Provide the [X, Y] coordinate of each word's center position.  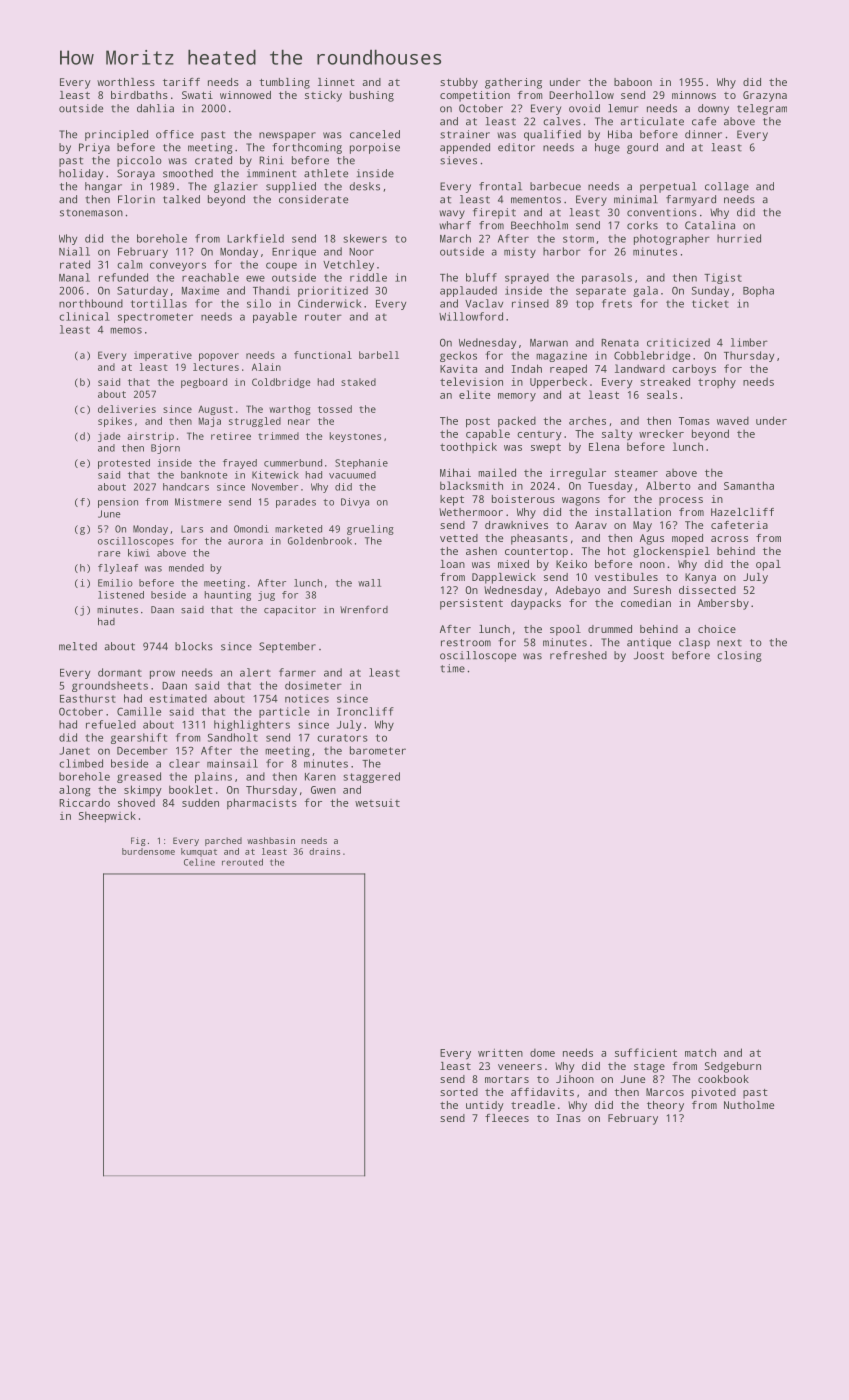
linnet [336, 82]
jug [266, 596]
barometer [378, 750]
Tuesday [610, 487]
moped [687, 539]
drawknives [516, 525]
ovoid [584, 108]
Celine [199, 862]
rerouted [242, 862]
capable [488, 435]
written [500, 1053]
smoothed [188, 173]
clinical [84, 316]
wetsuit [377, 803]
